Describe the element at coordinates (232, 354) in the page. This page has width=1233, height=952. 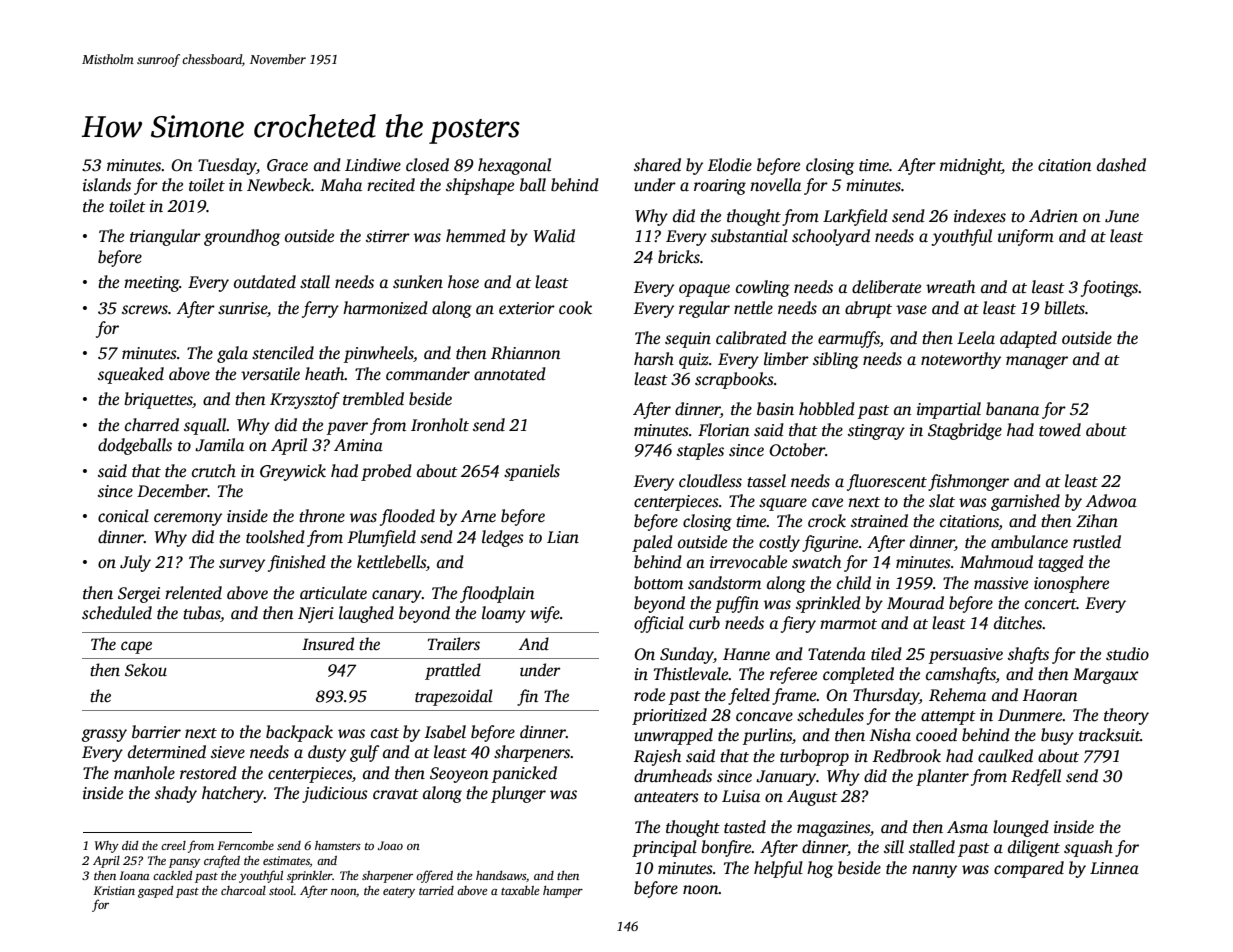
I see `gala` at that location.
